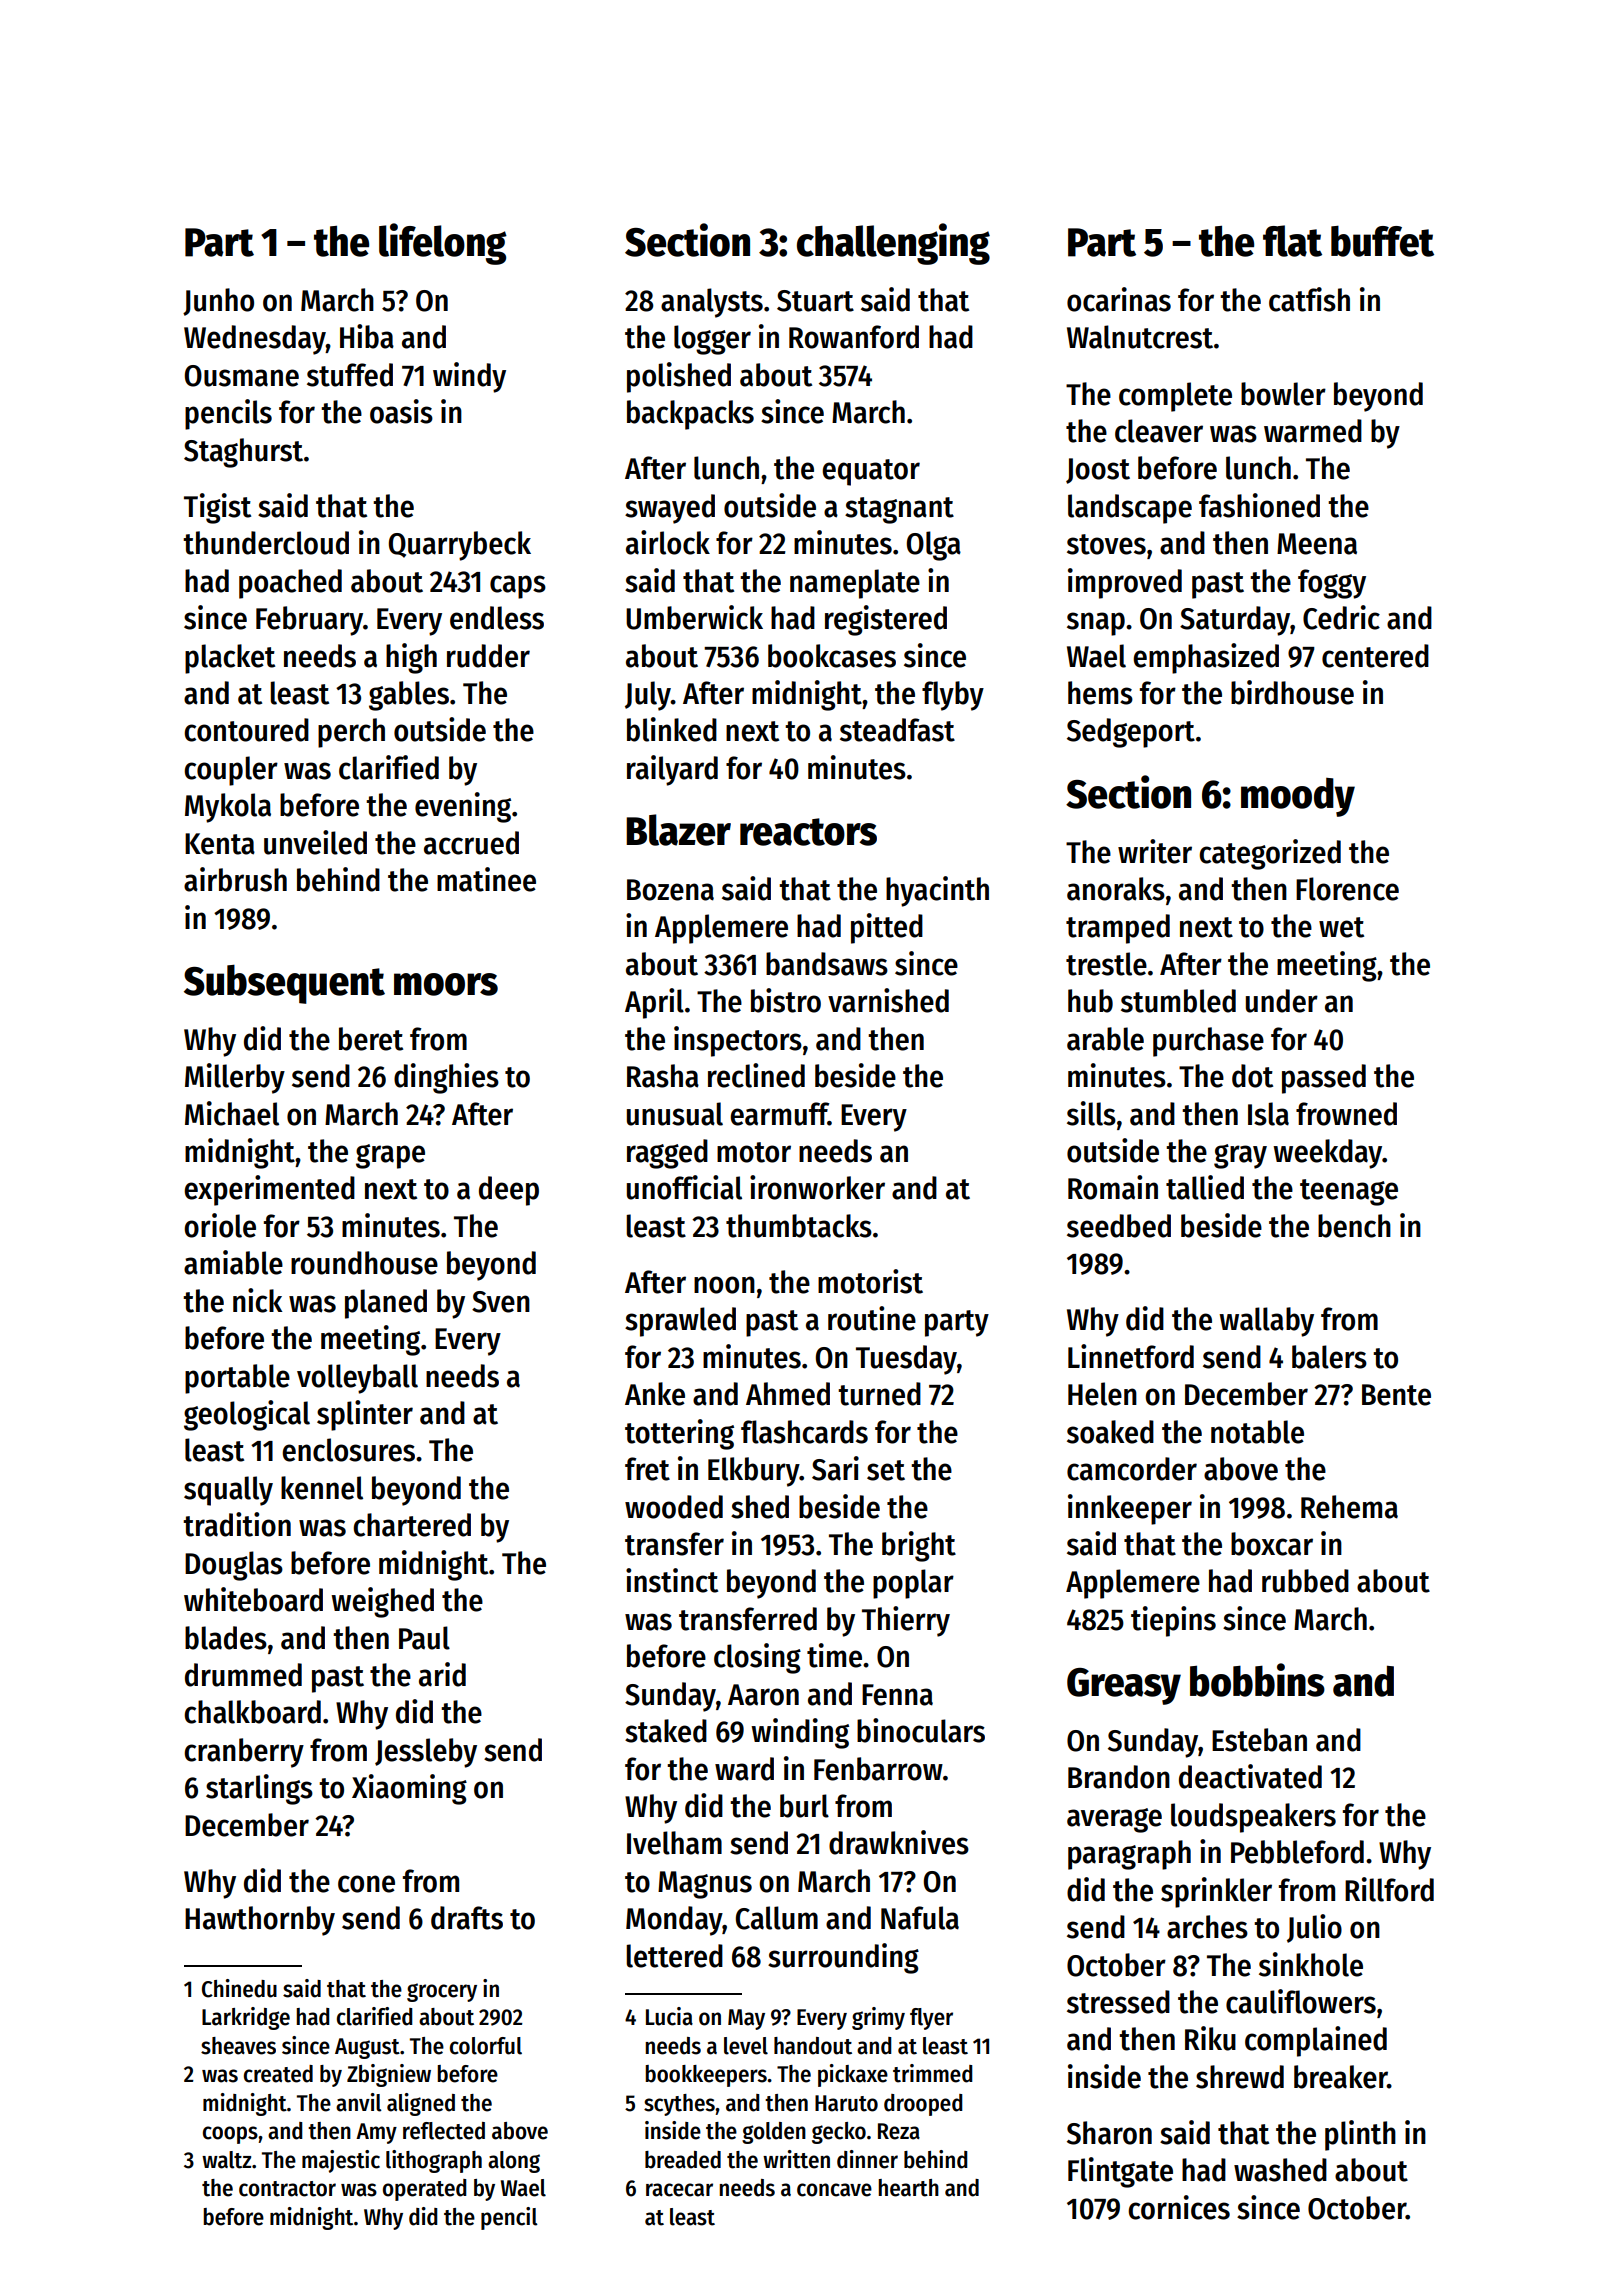 Image resolution: width=1620 pixels, height=2292 pixels. Describe the element at coordinates (409, 1789) in the document. I see `Xiaoming` at that location.
